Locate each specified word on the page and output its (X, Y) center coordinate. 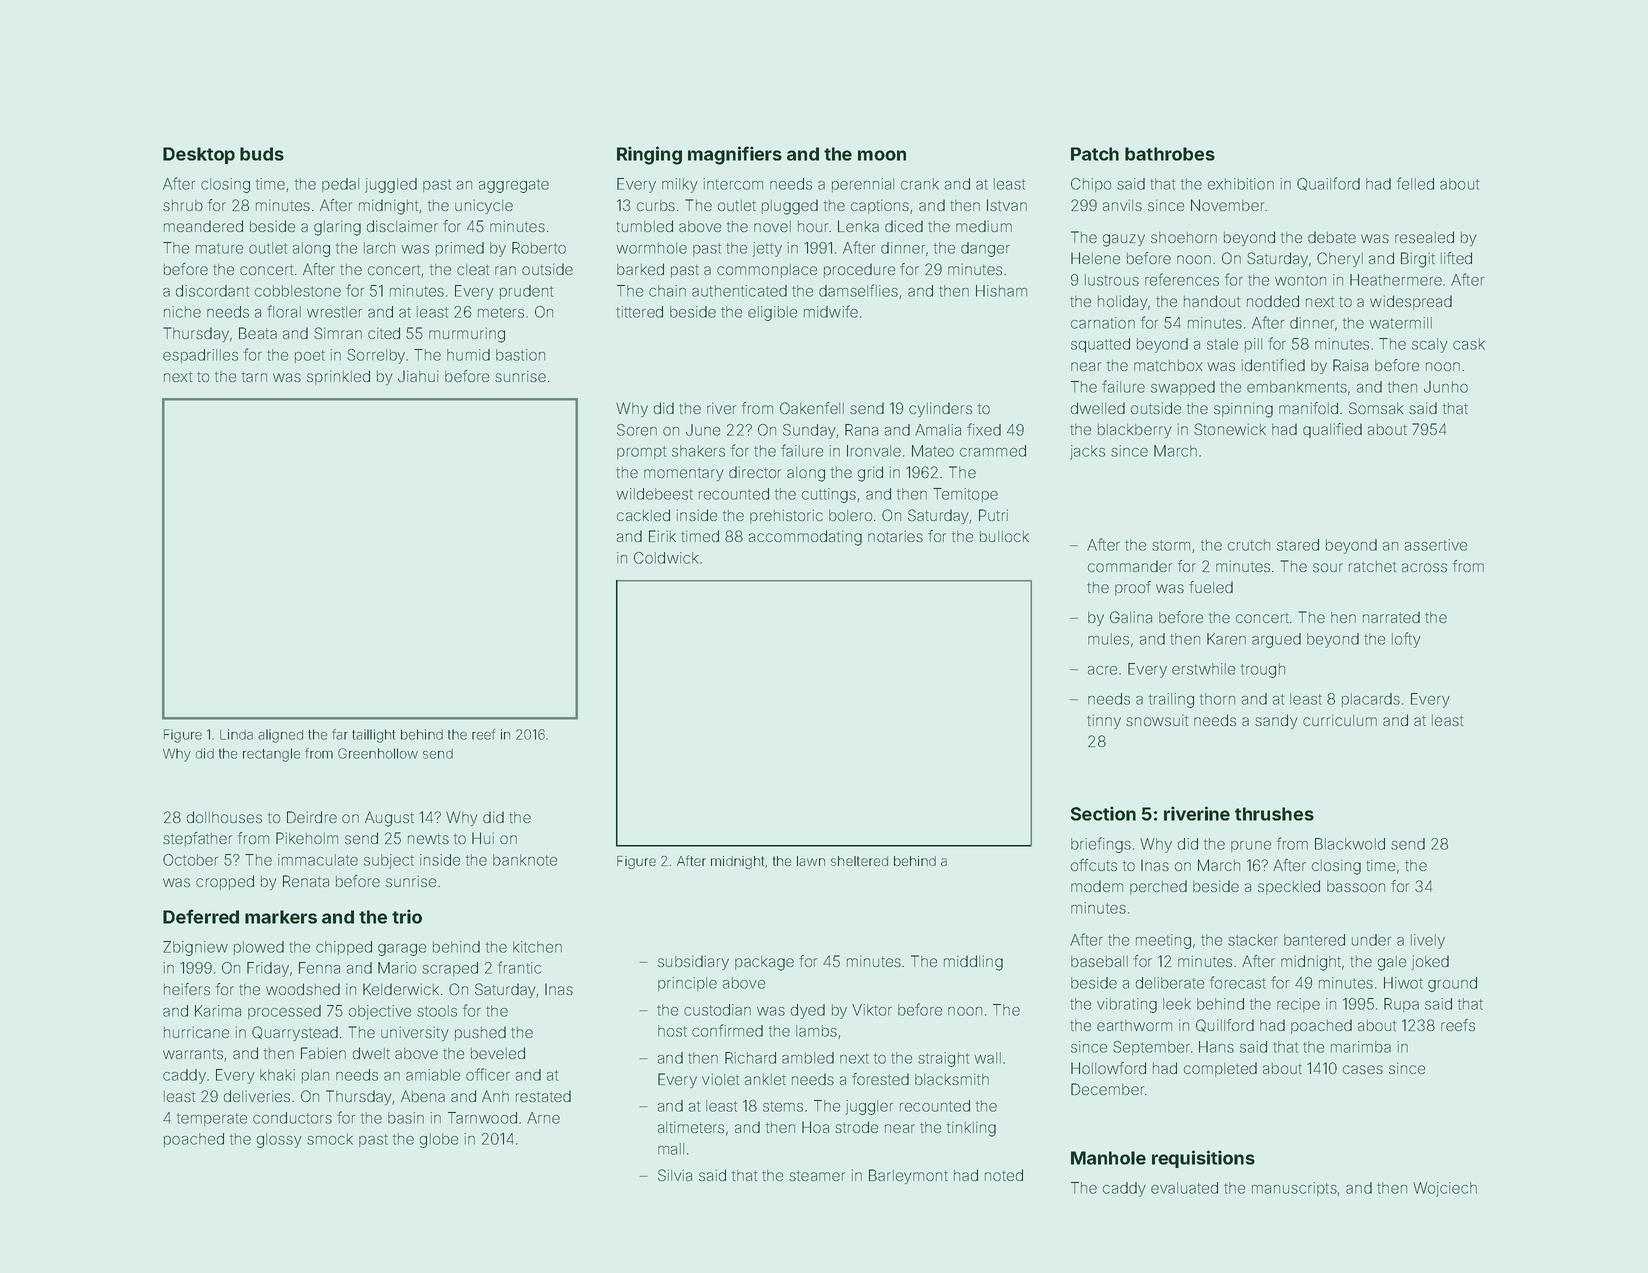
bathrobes (1170, 154)
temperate (212, 1119)
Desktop (199, 155)
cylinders (940, 409)
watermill (1400, 323)
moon (882, 155)
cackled (643, 515)
